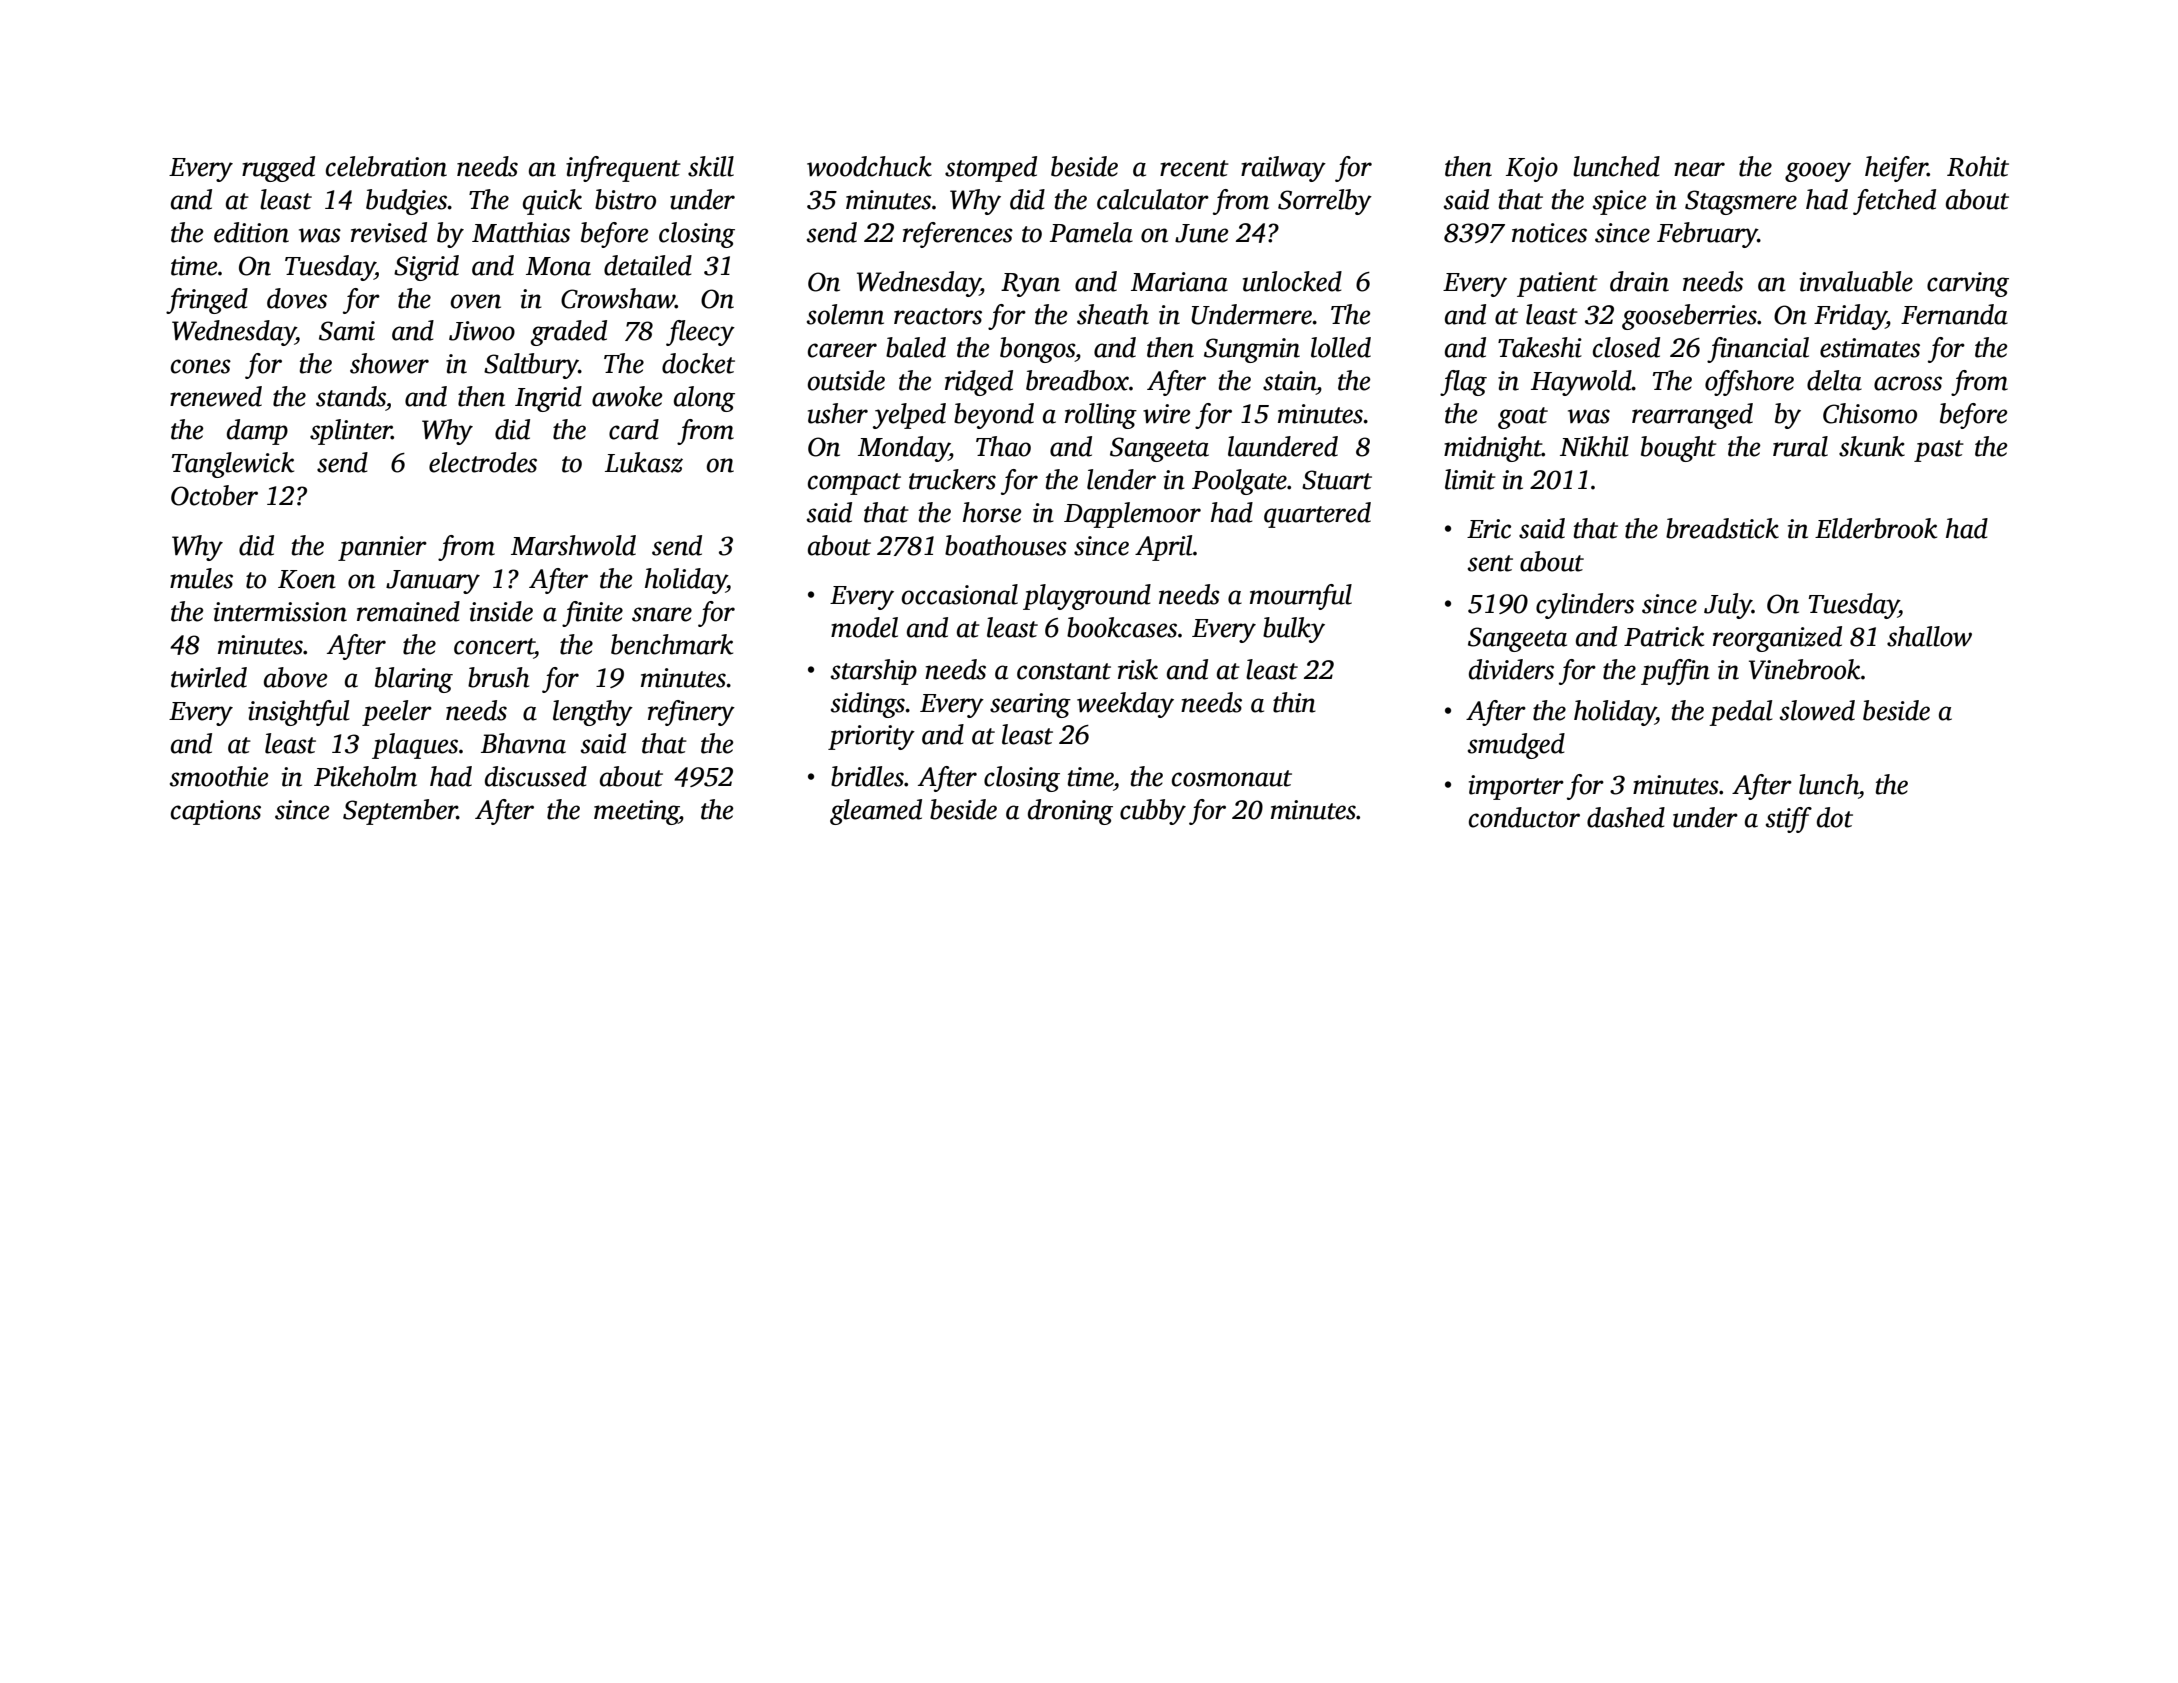  What do you see at coordinates (278, 169) in the image?
I see `rugged` at bounding box center [278, 169].
